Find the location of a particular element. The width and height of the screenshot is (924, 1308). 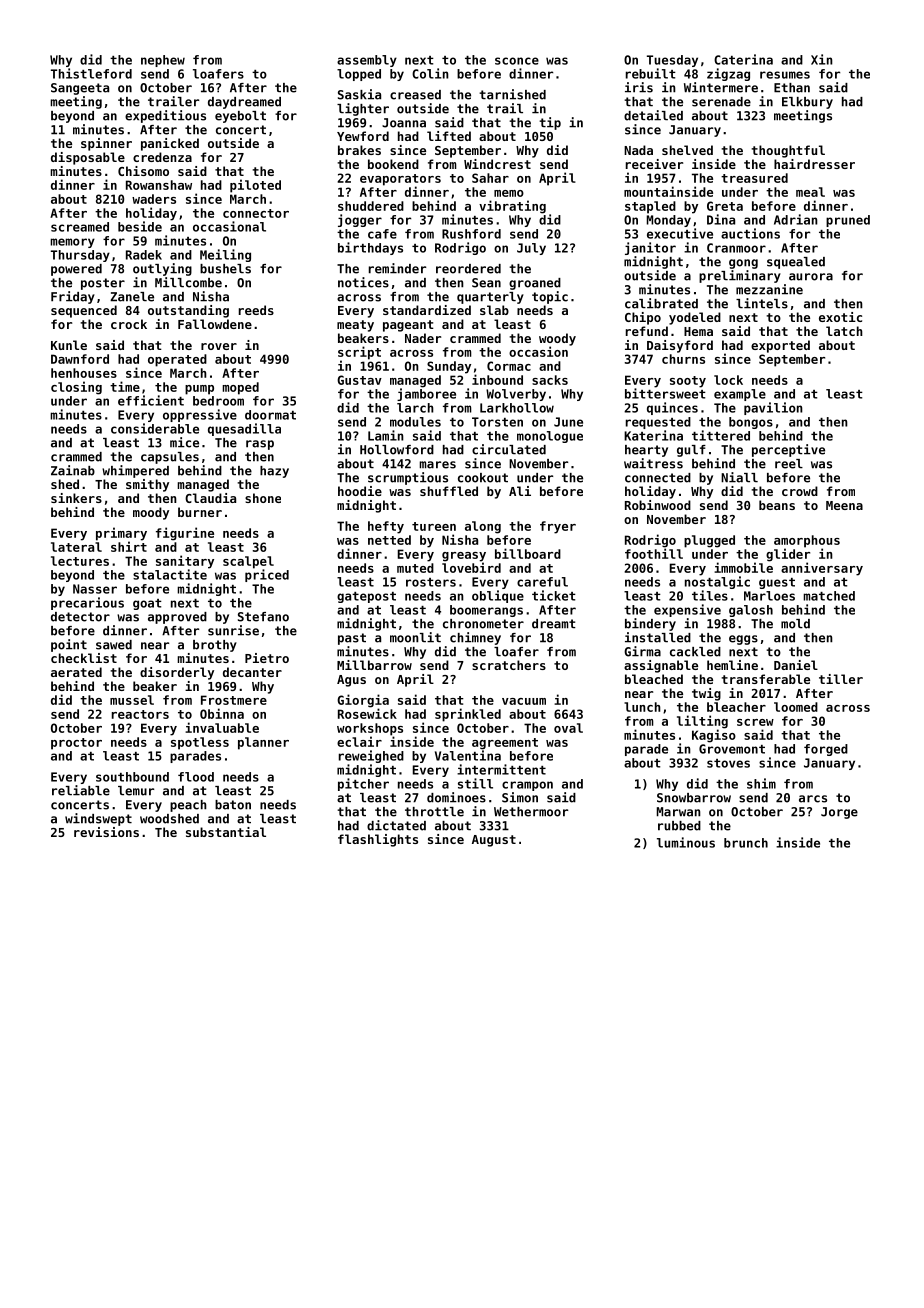

scratchers is located at coordinates (509, 665).
